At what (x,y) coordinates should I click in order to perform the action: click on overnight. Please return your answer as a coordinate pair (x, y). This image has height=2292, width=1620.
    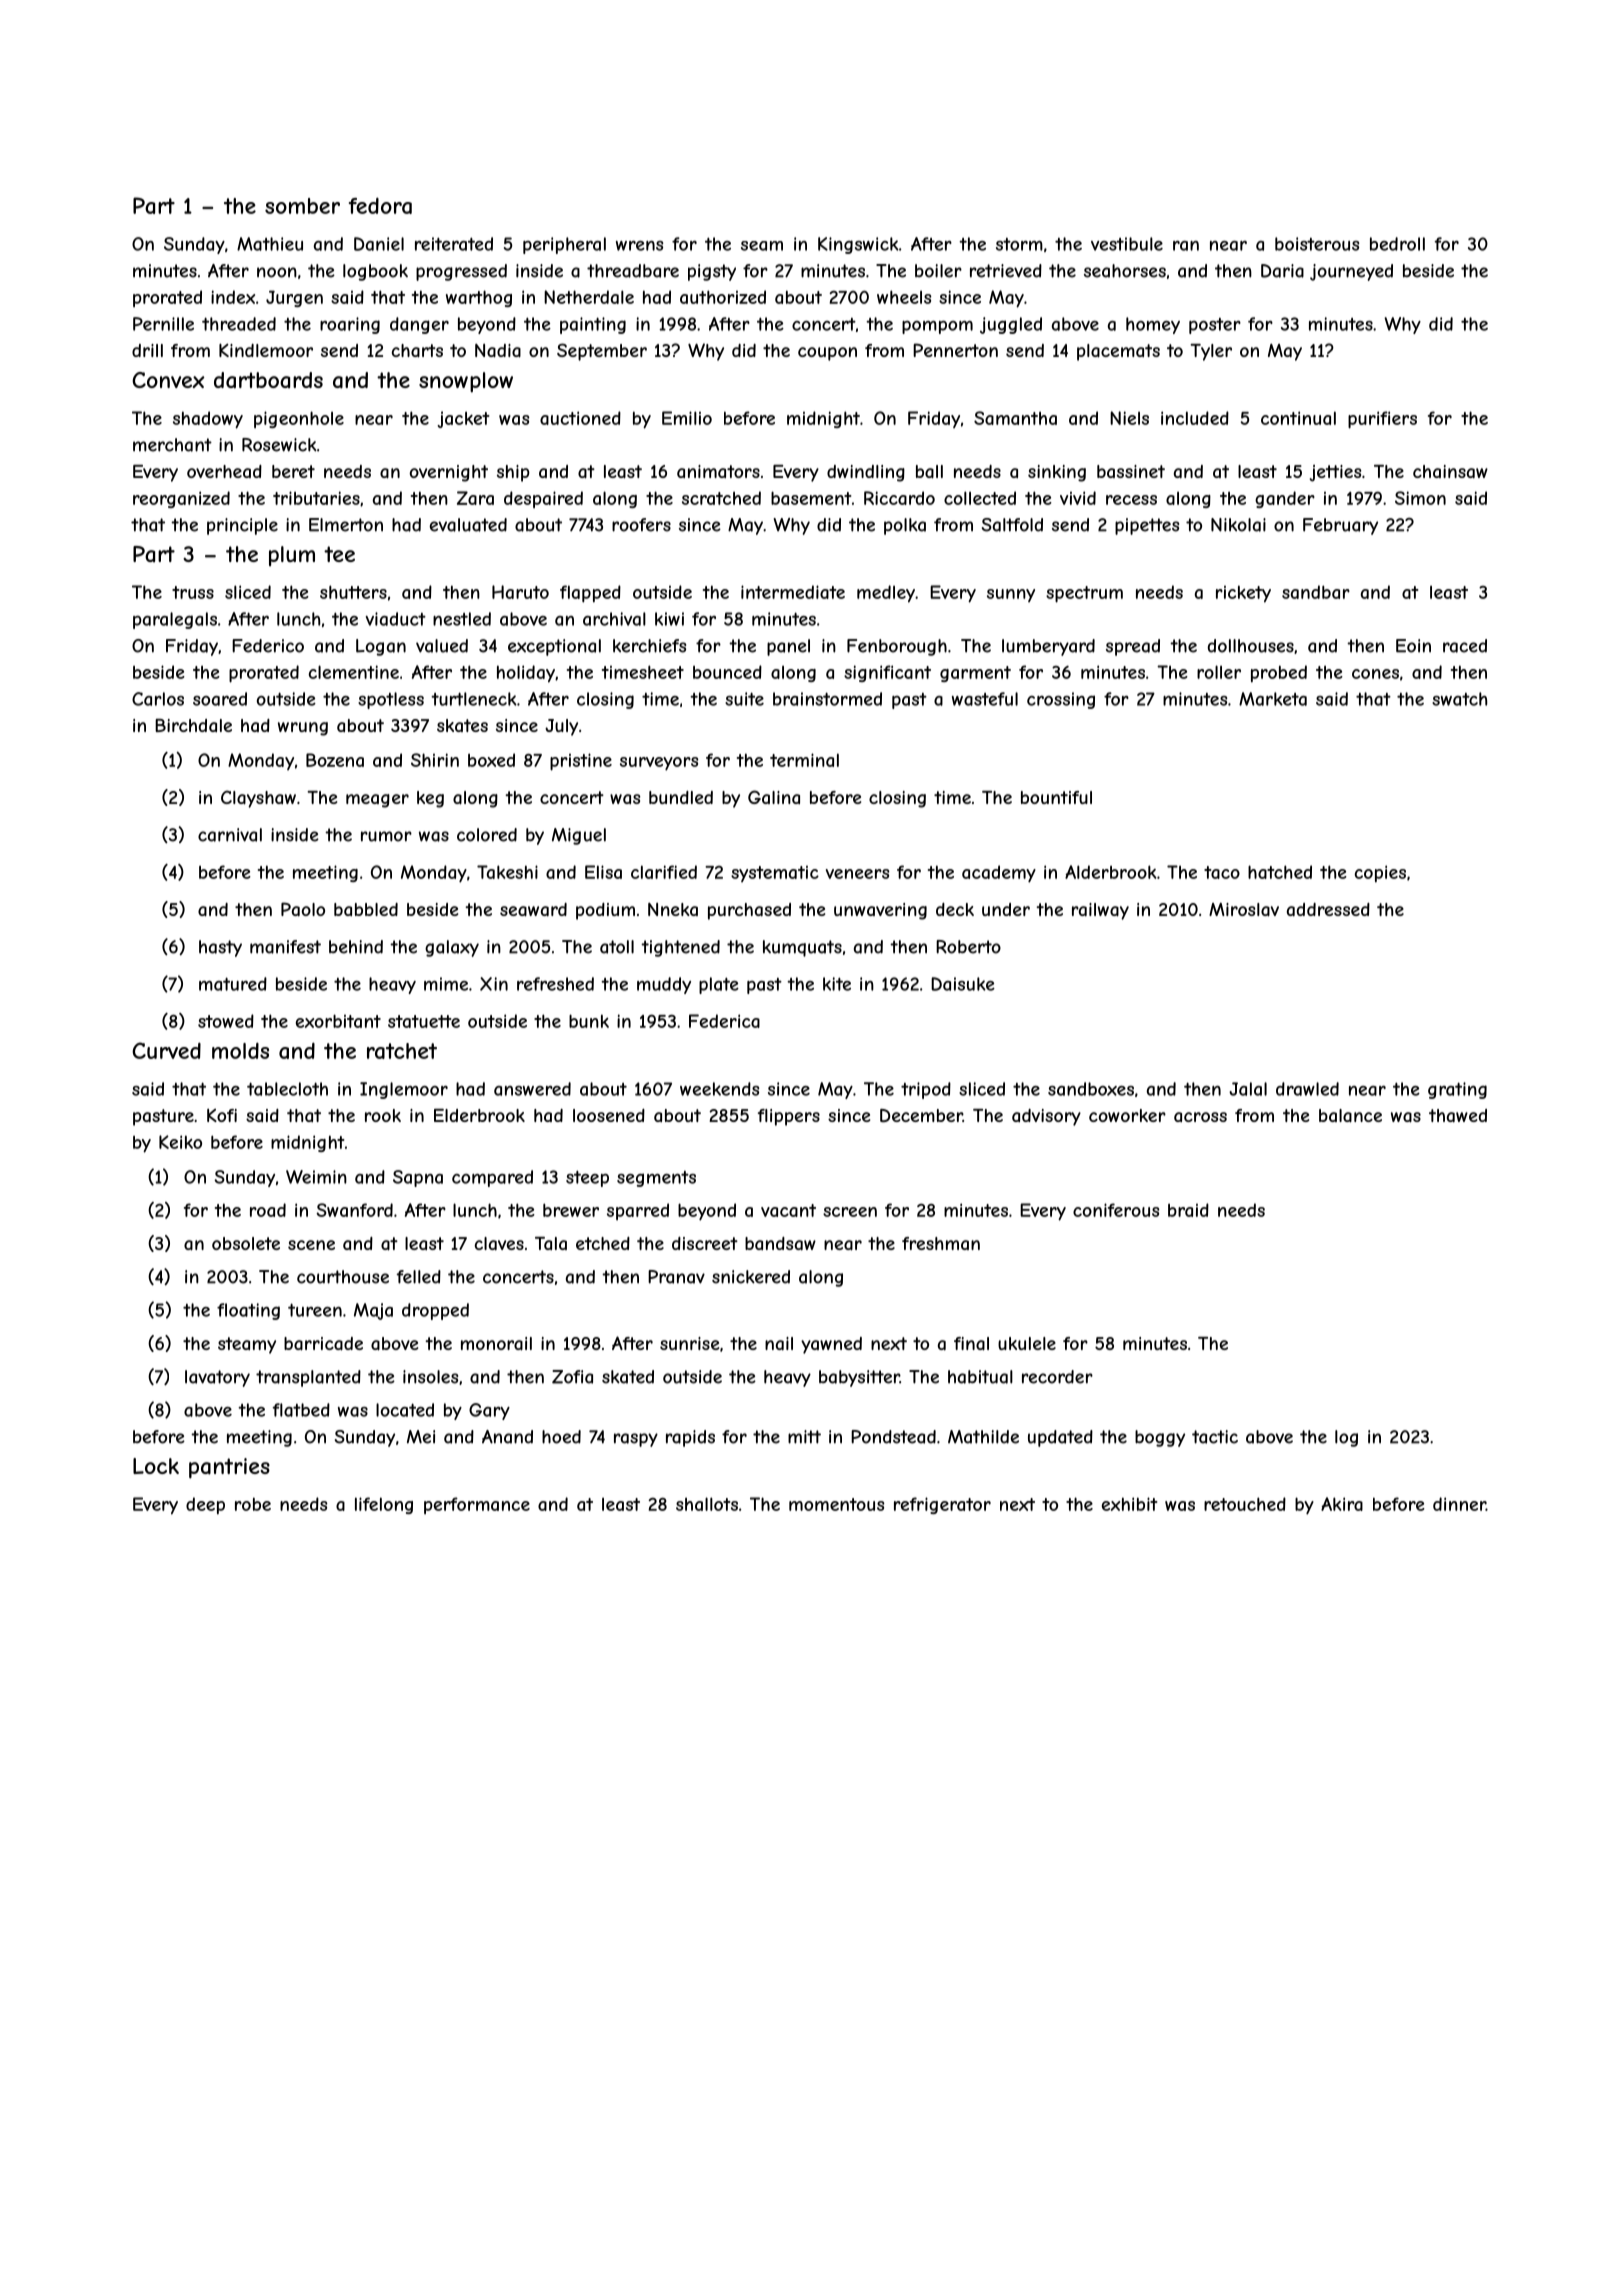
    Looking at the image, I should click on (449, 473).
